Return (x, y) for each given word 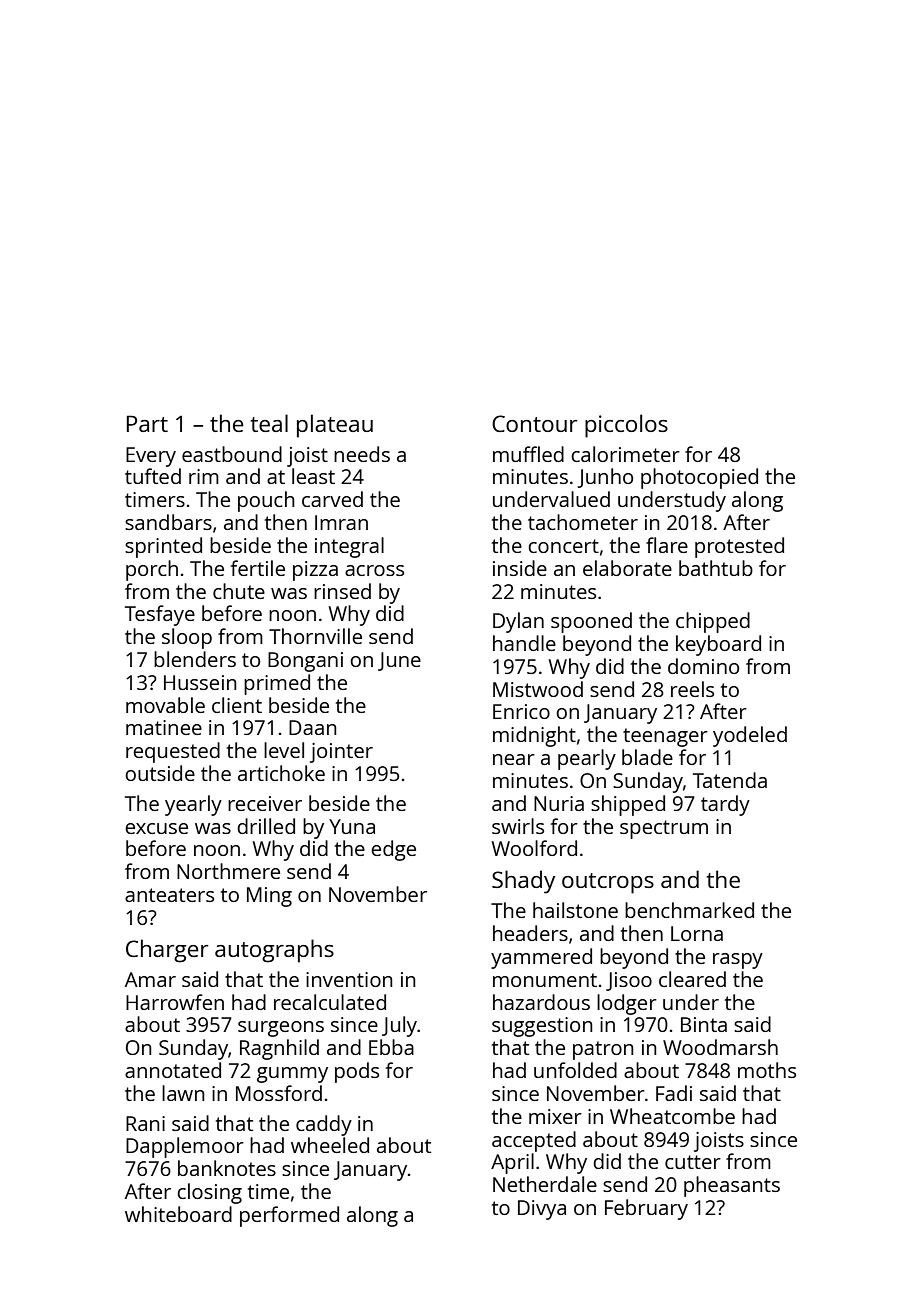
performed (289, 1216)
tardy (725, 805)
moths (767, 1070)
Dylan (518, 622)
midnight (534, 736)
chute (239, 591)
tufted (153, 476)
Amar (150, 979)
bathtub (716, 568)
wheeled (330, 1145)
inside (520, 568)
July (399, 1026)
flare (667, 545)
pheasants (732, 1186)
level (284, 750)
